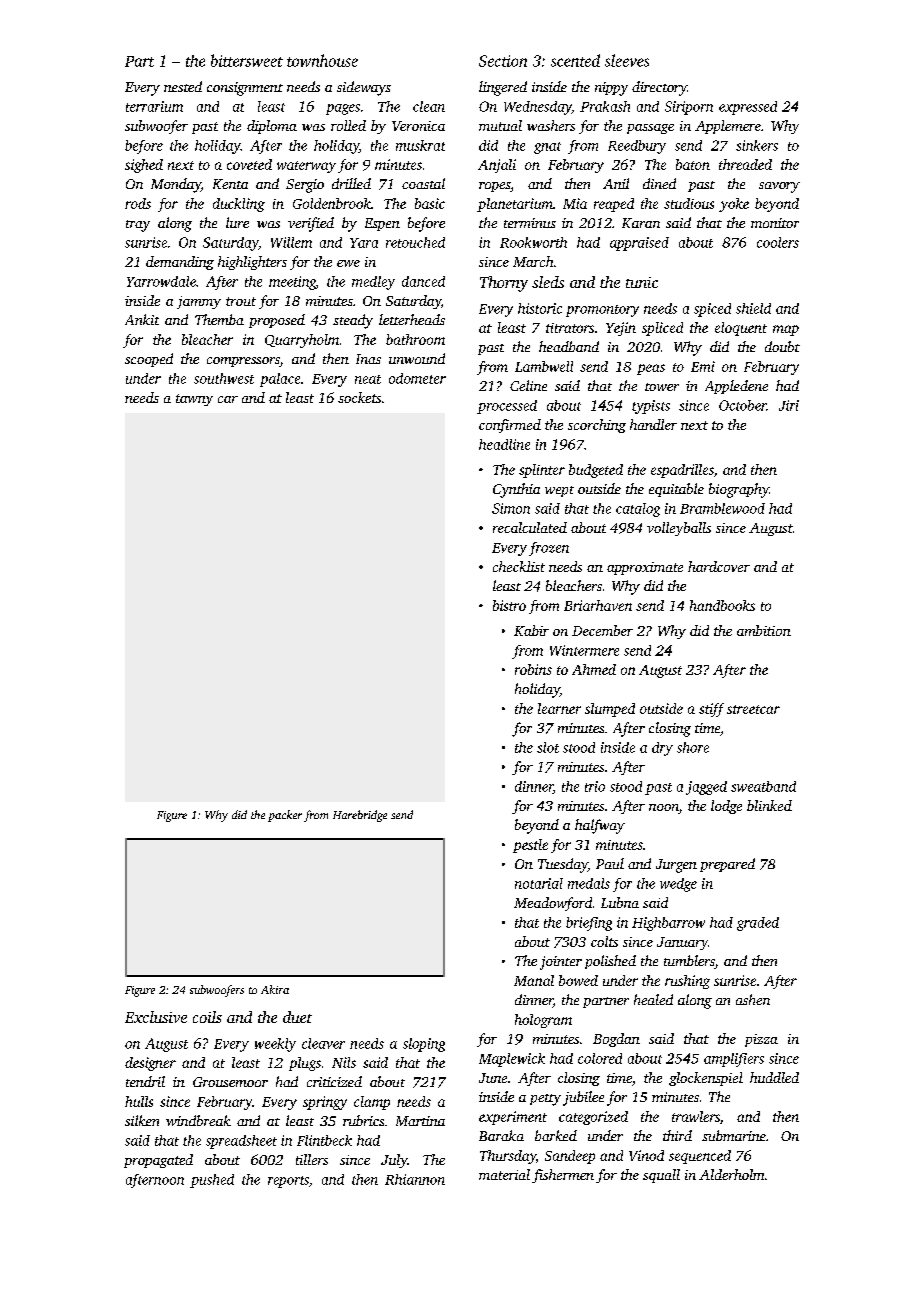  Describe the element at coordinates (563, 1176) in the document. I see `fishermen` at that location.
